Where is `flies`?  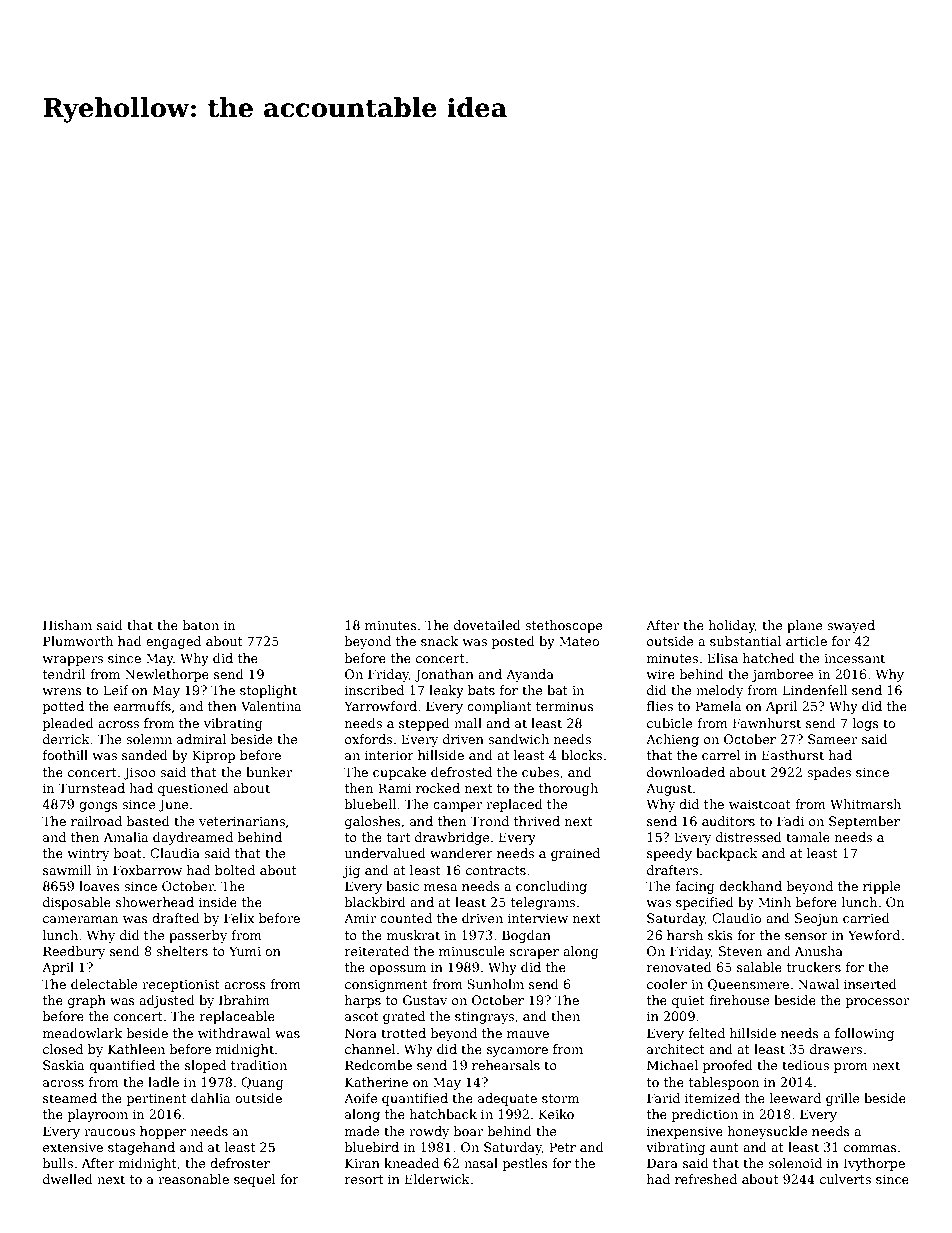
flies is located at coordinates (660, 706).
